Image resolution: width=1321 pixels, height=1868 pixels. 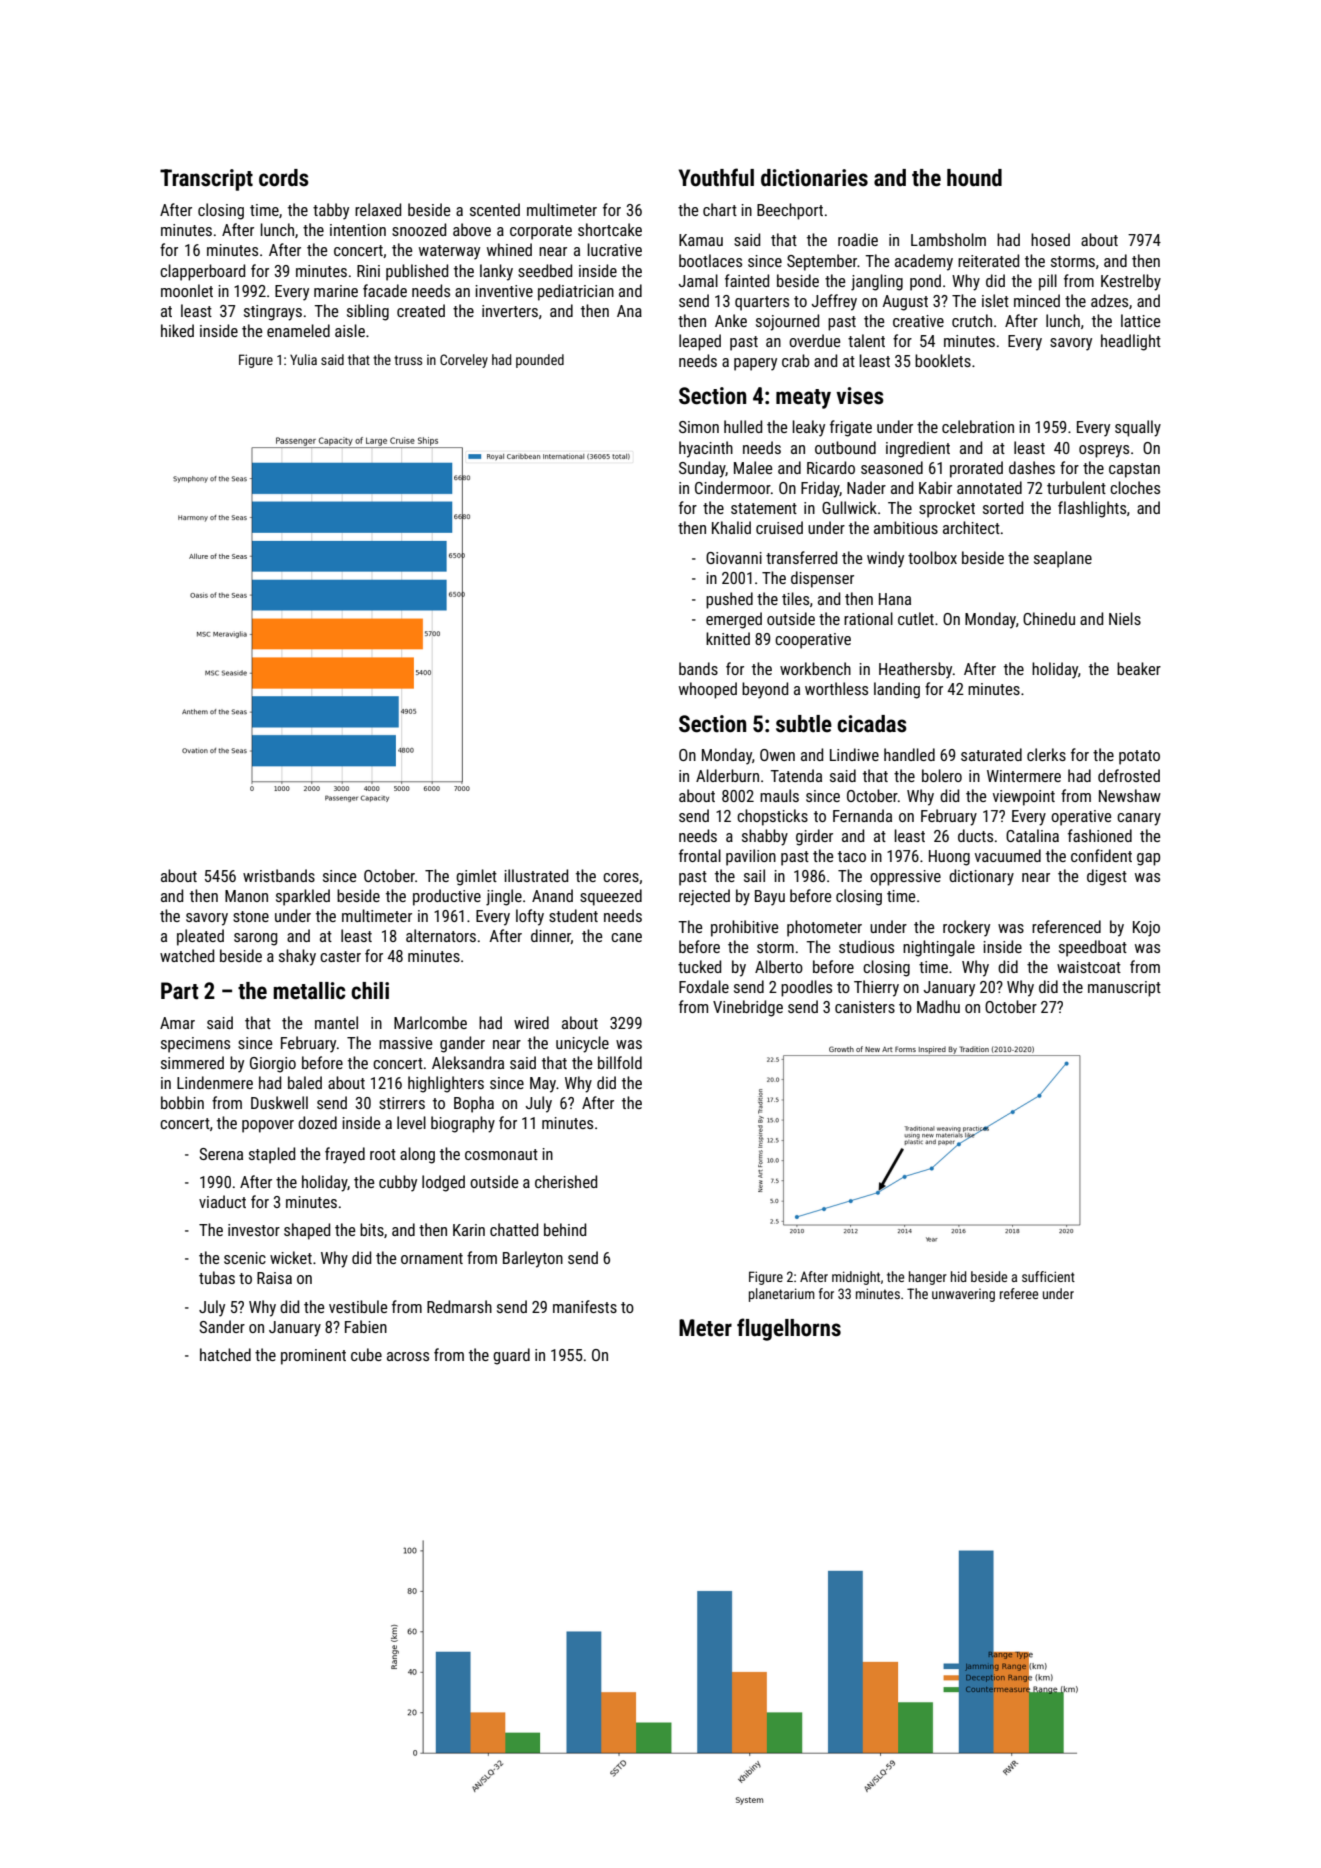 I want to click on Manon, so click(x=246, y=896).
